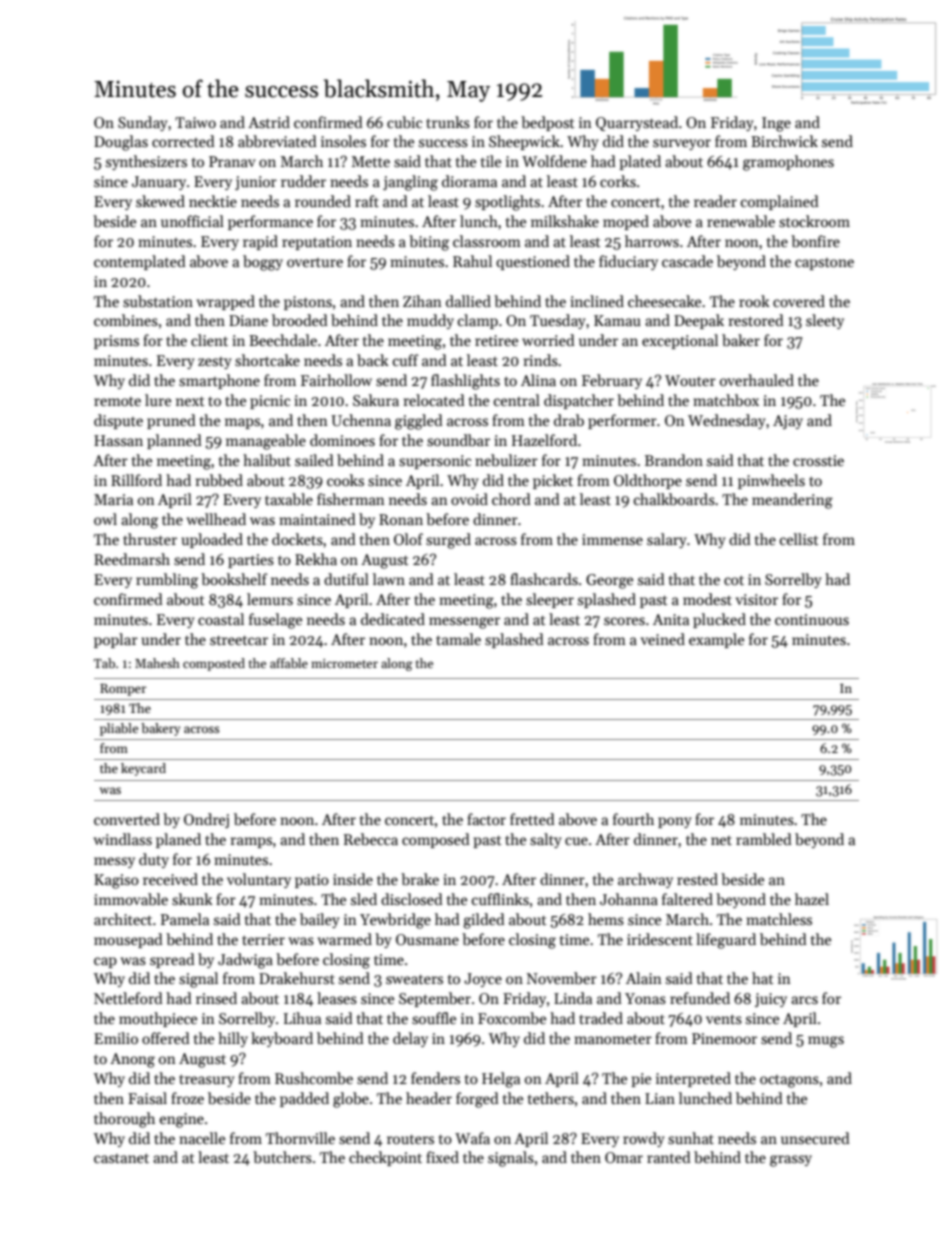 The image size is (952, 1233). I want to click on octagons, so click(789, 1081).
